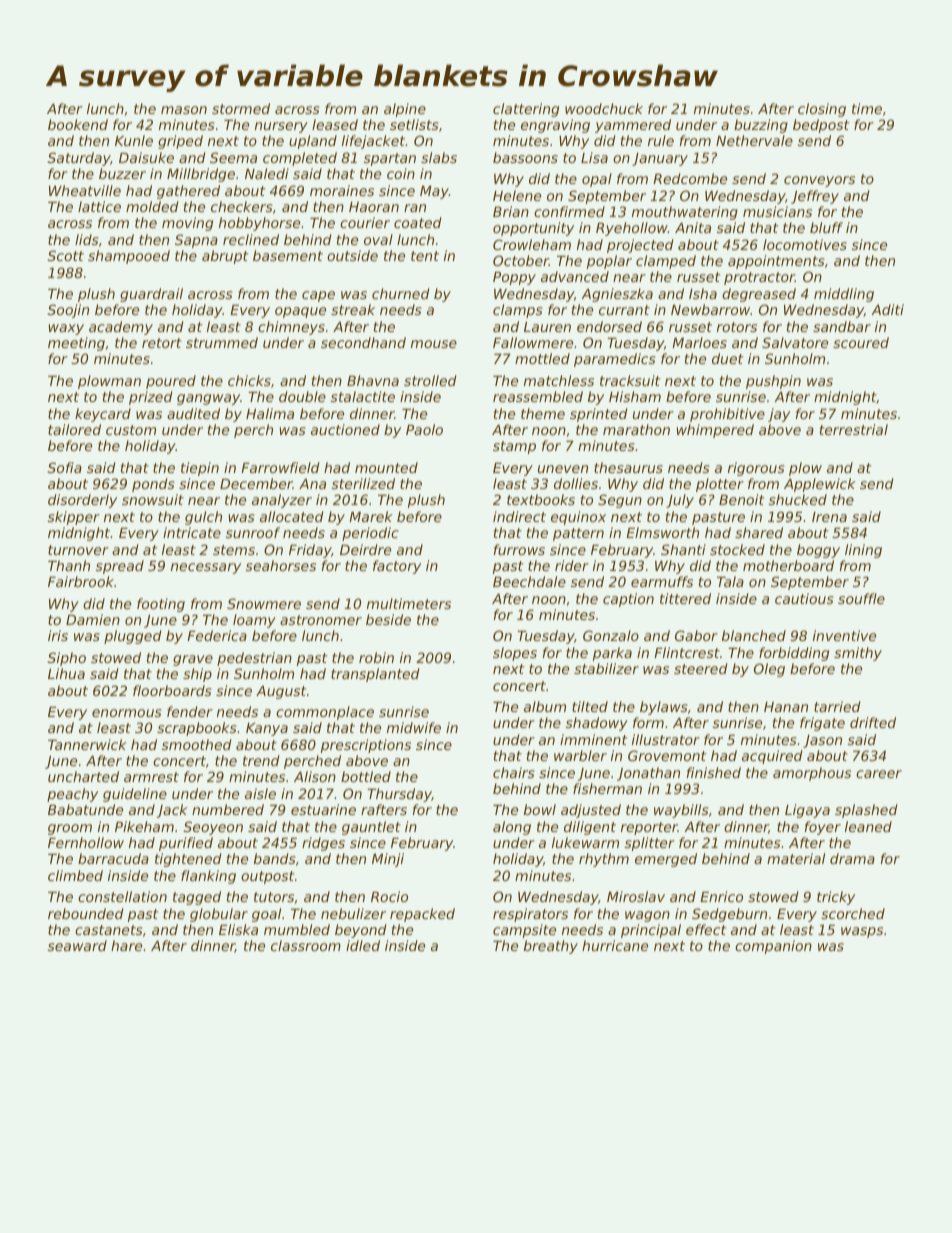 The height and width of the screenshot is (1233, 952). I want to click on stabilizer, so click(606, 668).
